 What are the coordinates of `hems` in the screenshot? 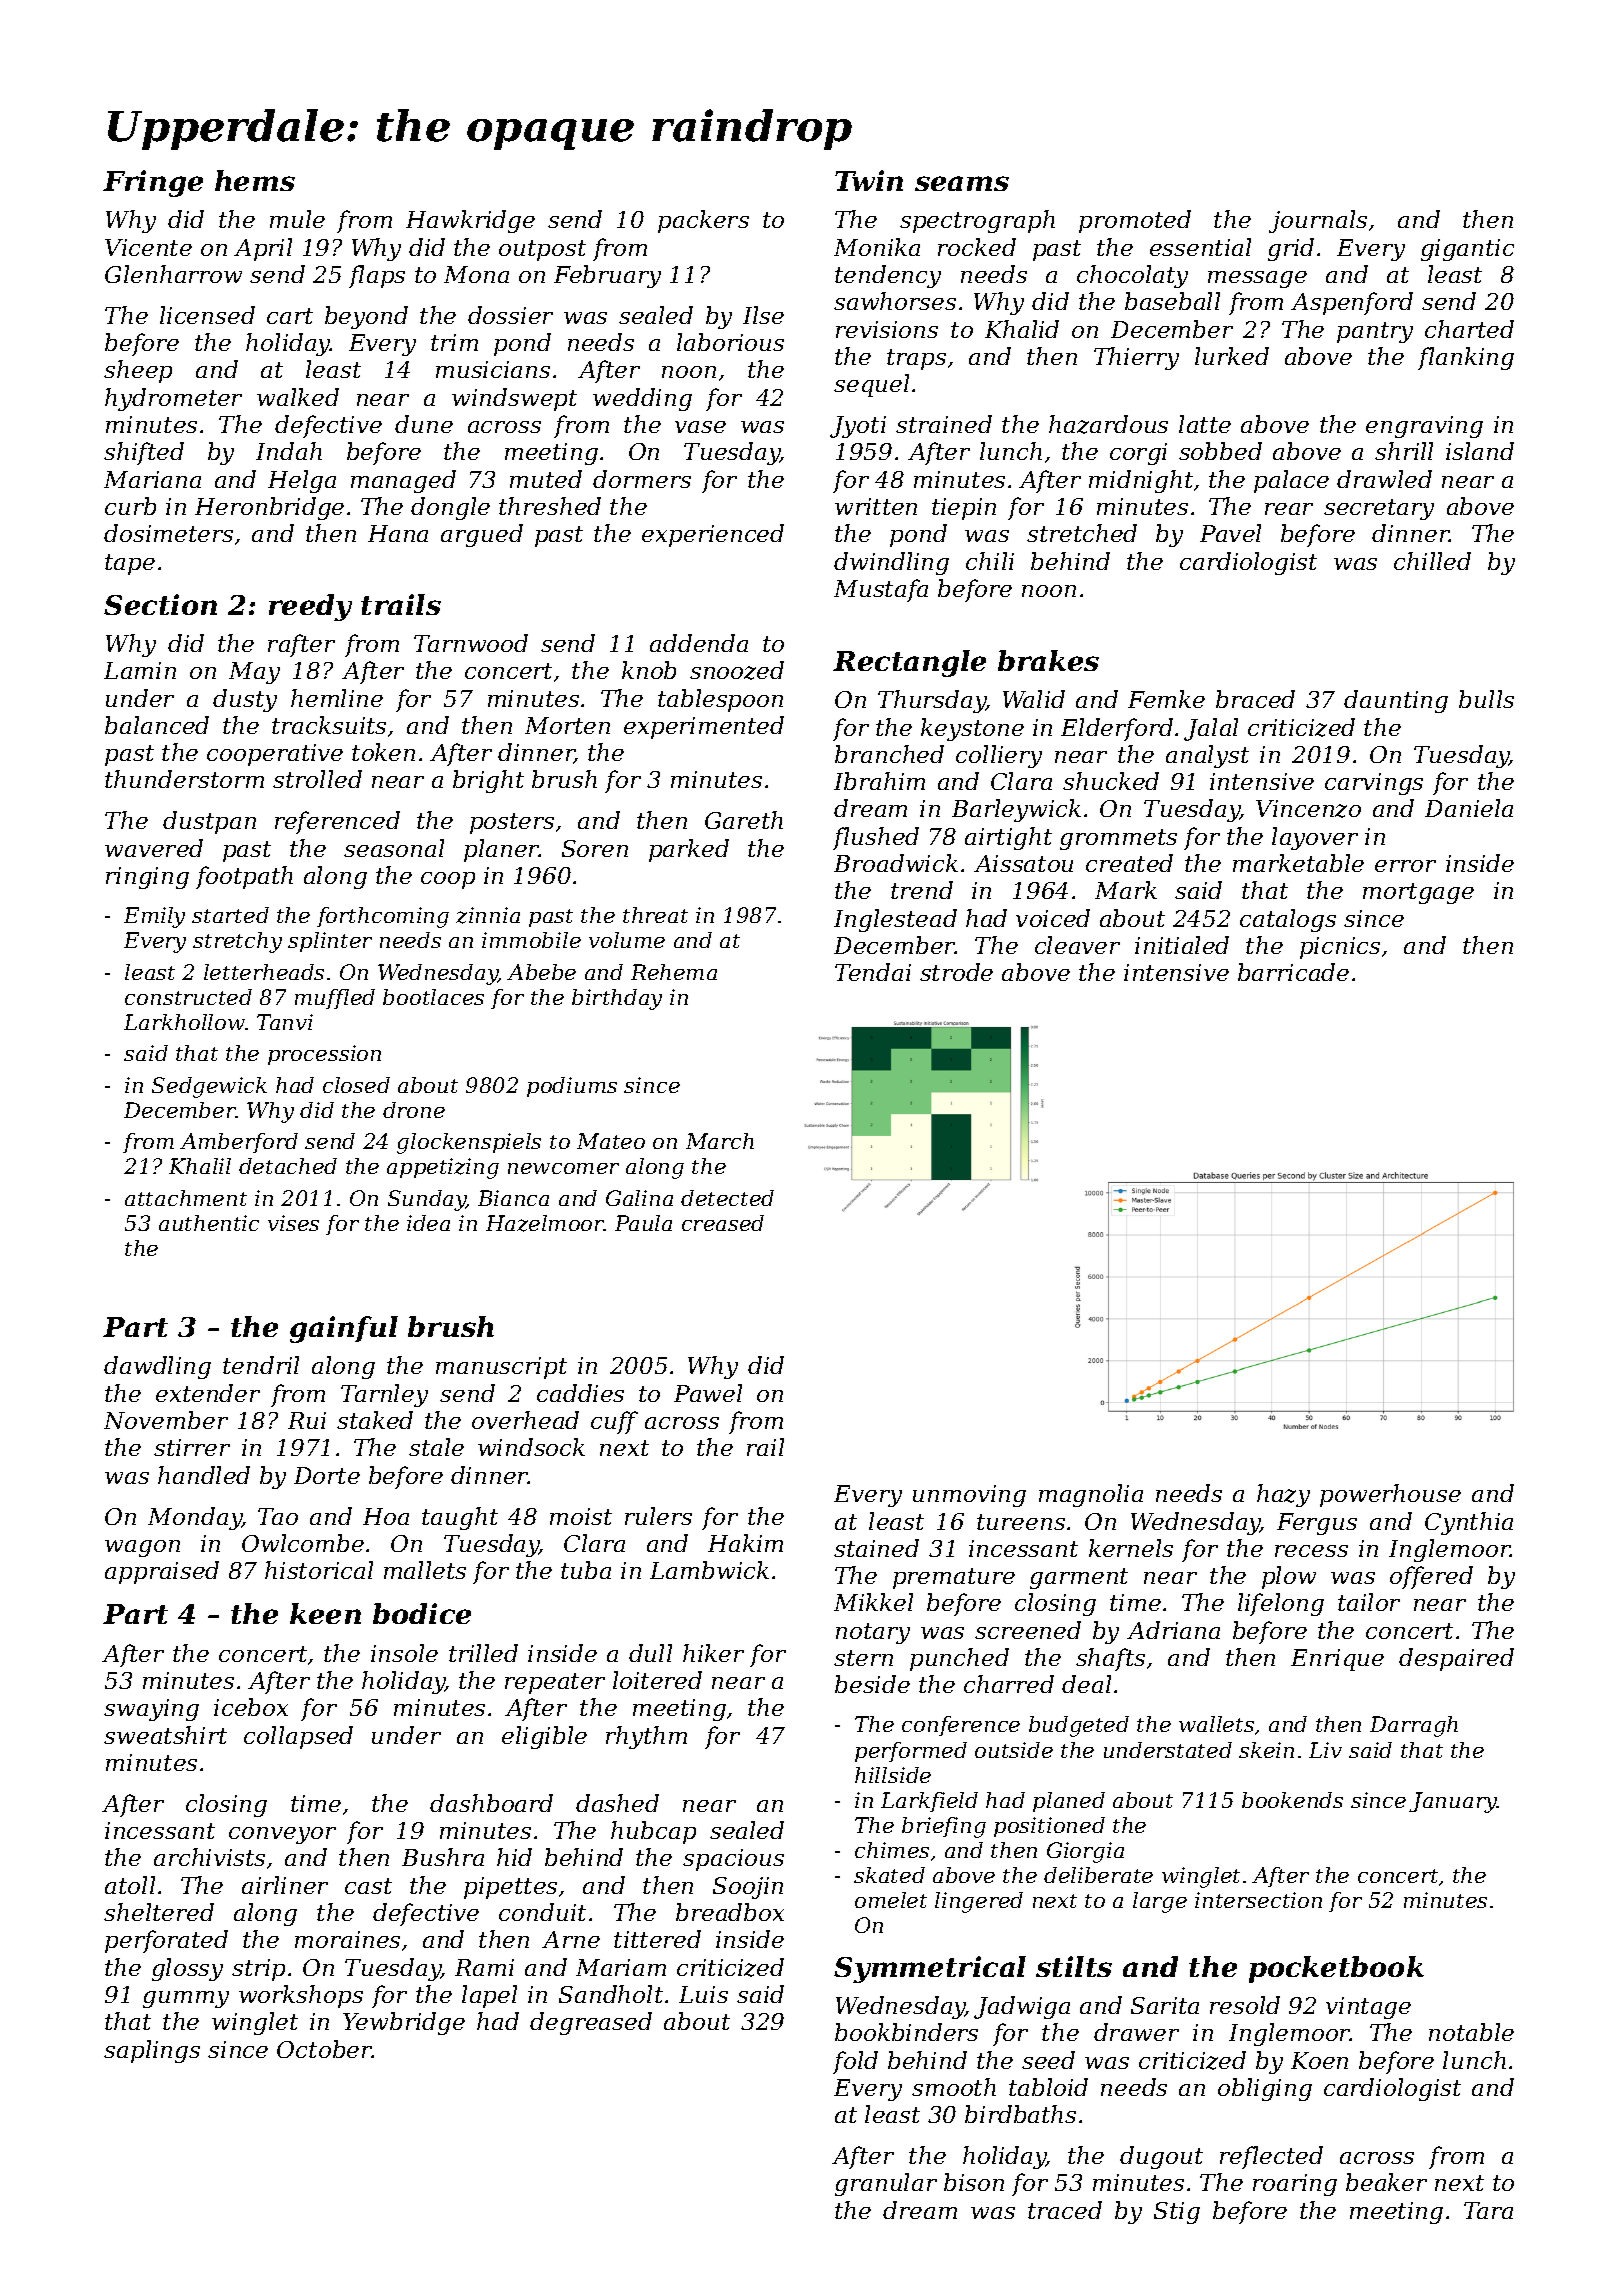 It's located at (255, 180).
